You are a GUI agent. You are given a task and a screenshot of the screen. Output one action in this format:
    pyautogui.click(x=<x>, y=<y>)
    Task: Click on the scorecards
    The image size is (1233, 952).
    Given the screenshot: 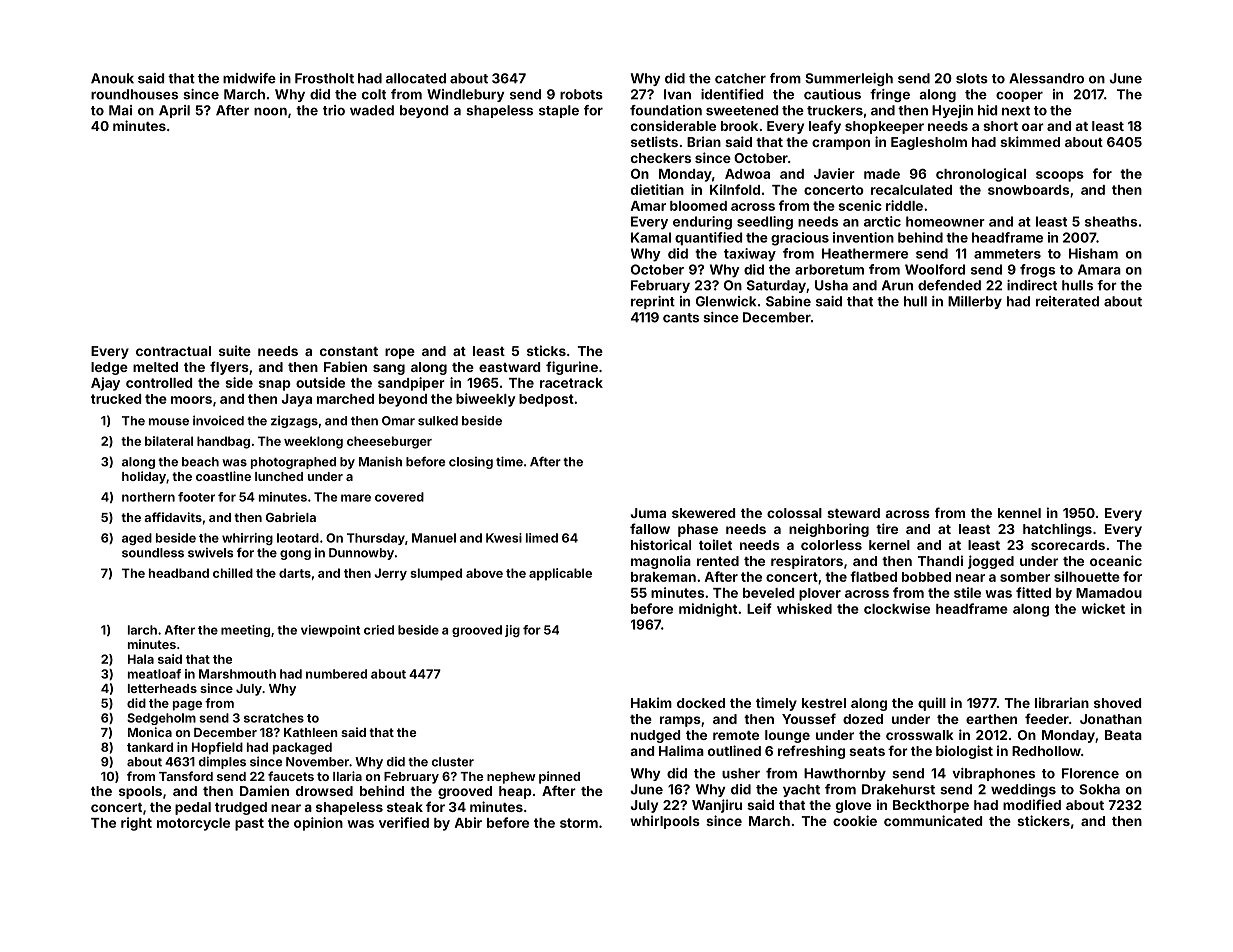 What is the action you would take?
    pyautogui.click(x=1068, y=545)
